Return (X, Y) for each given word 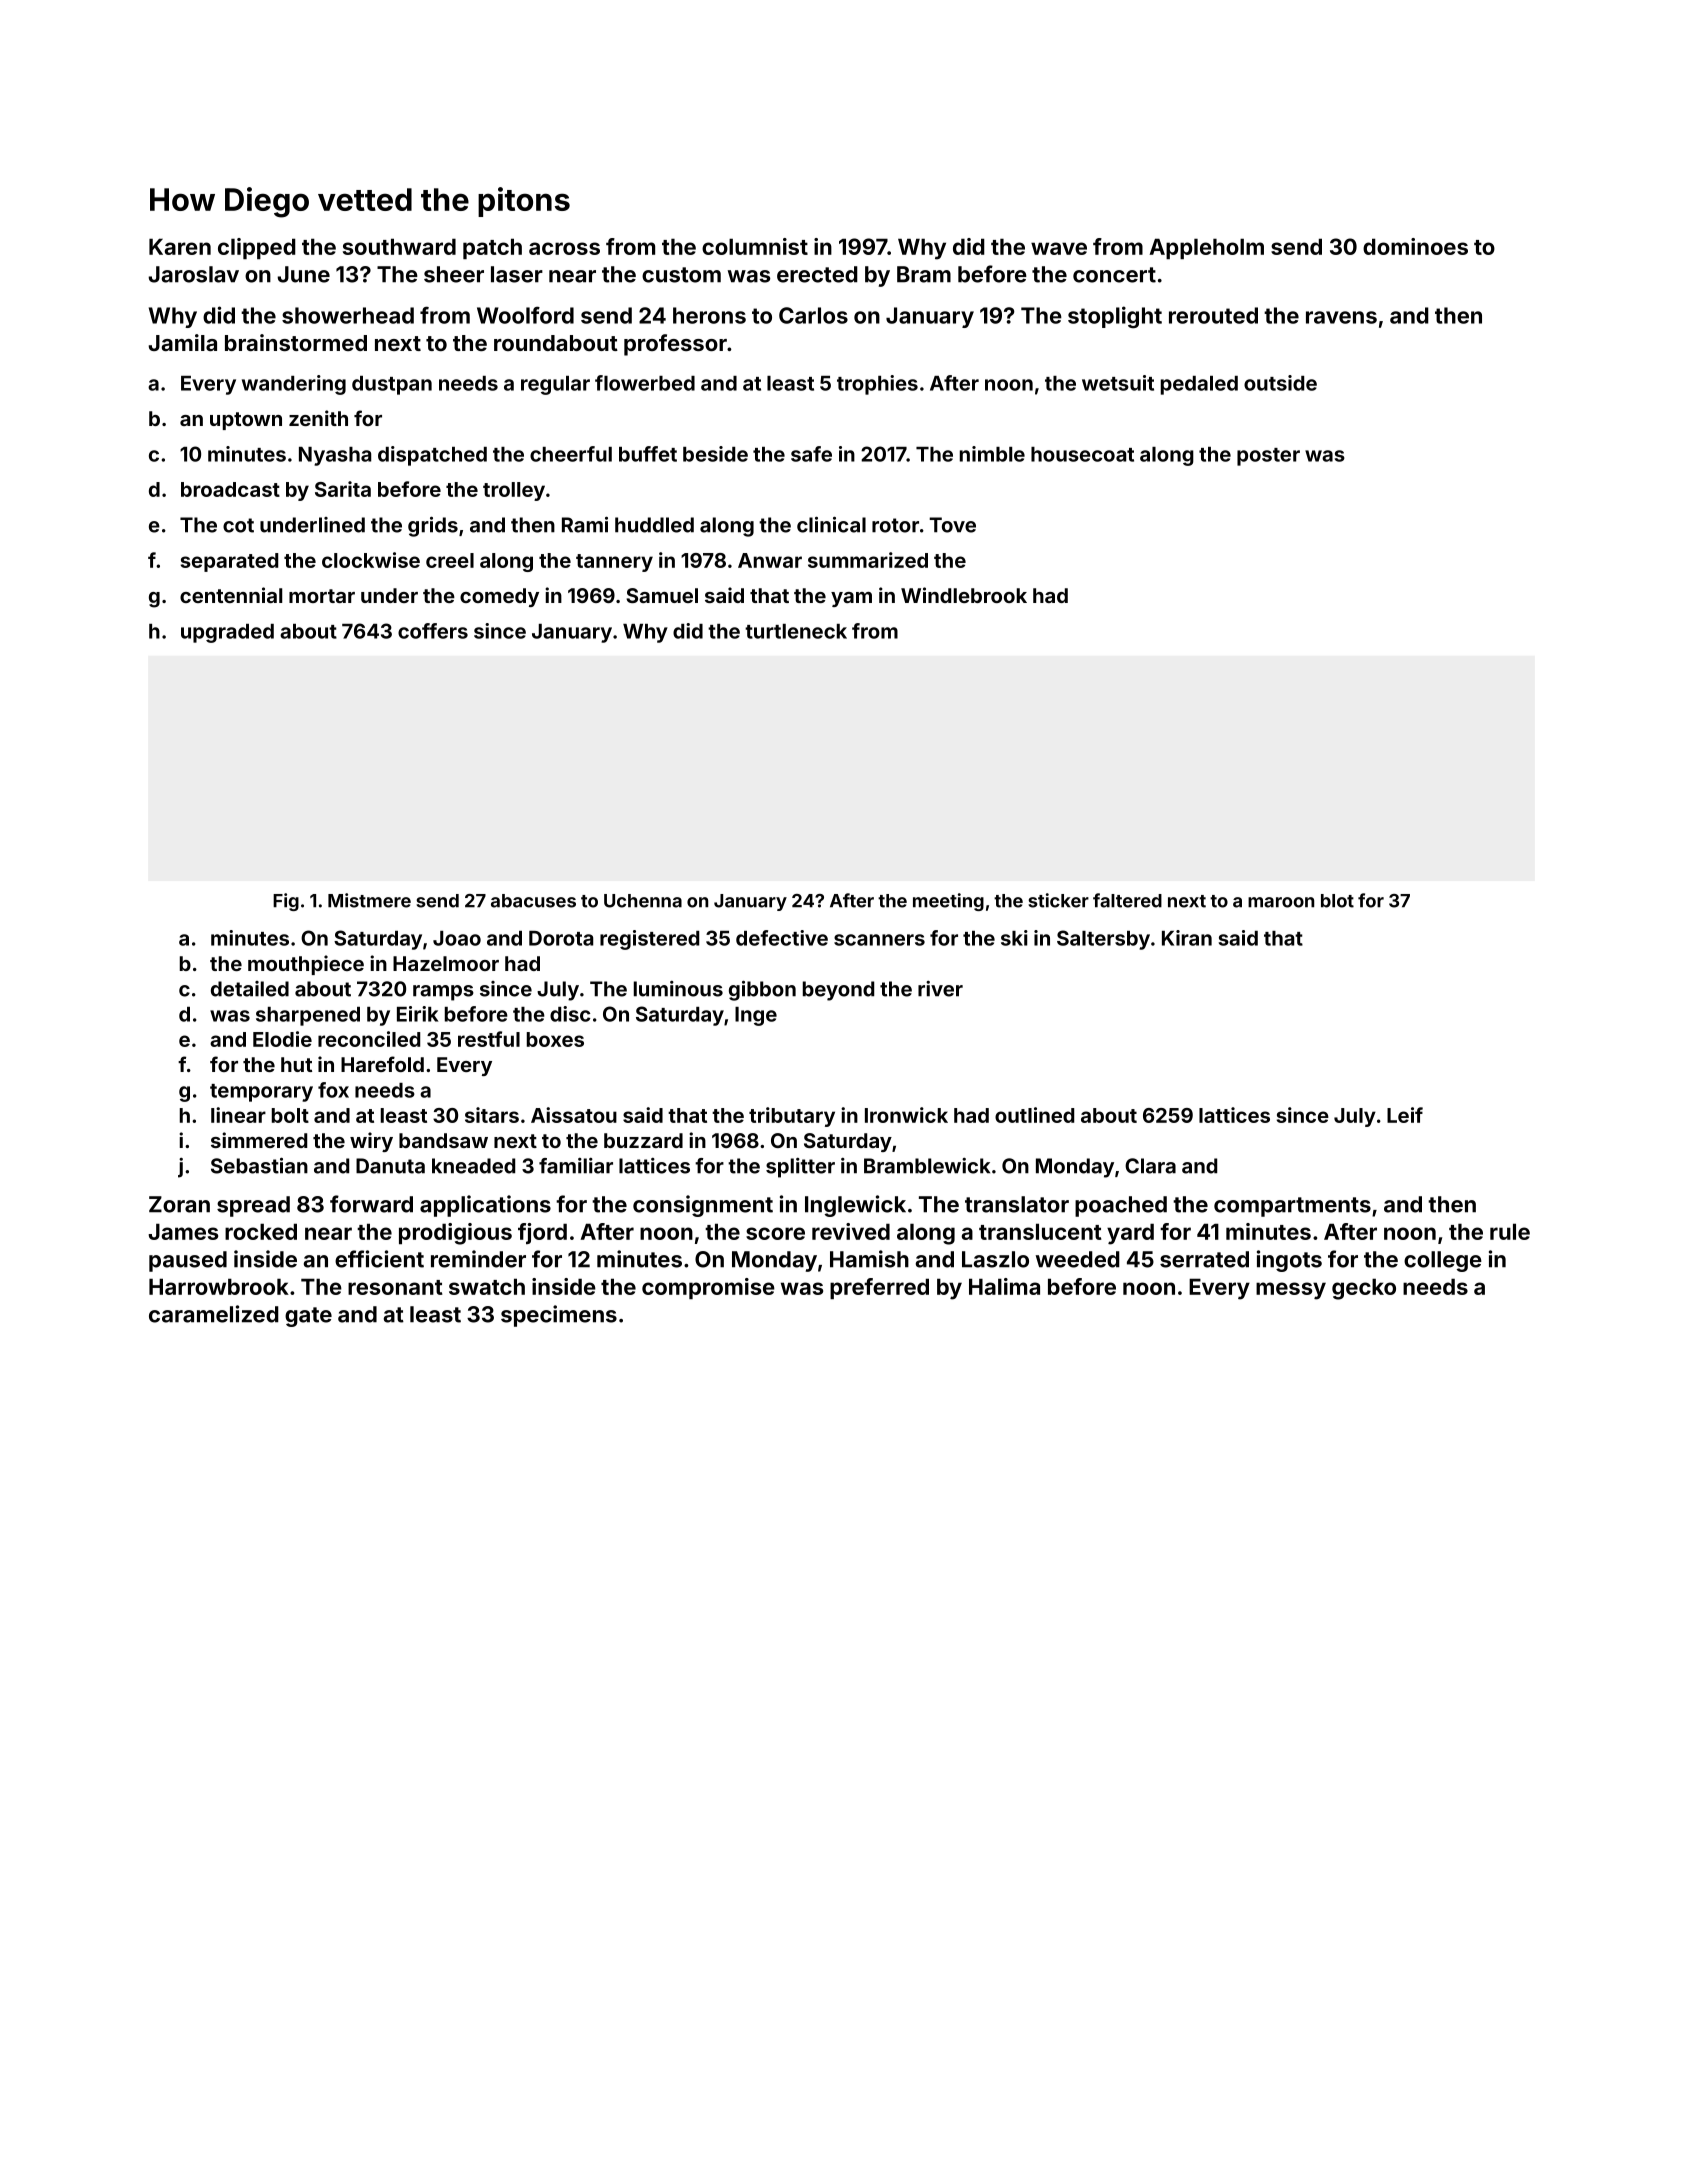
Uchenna (643, 901)
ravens (1341, 317)
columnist (755, 246)
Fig (286, 902)
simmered (259, 1140)
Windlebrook (964, 595)
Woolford (525, 315)
